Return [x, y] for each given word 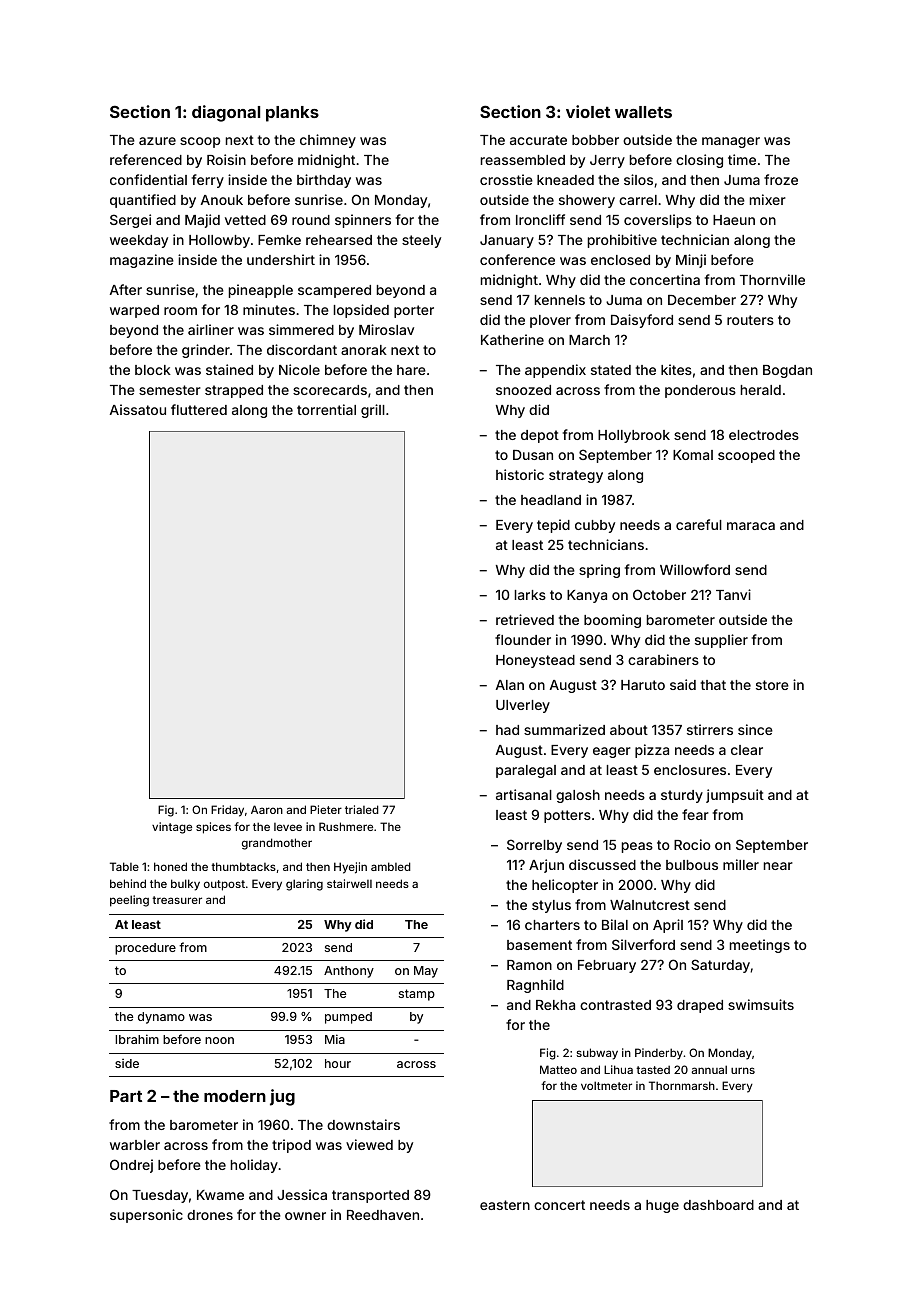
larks [530, 595]
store [772, 685]
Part [126, 1096]
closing [699, 161]
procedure [145, 949]
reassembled [523, 160]
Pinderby [659, 1054]
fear [695, 814]
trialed [362, 809]
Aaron [267, 809]
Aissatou [138, 409]
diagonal [226, 113]
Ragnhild [535, 986]
